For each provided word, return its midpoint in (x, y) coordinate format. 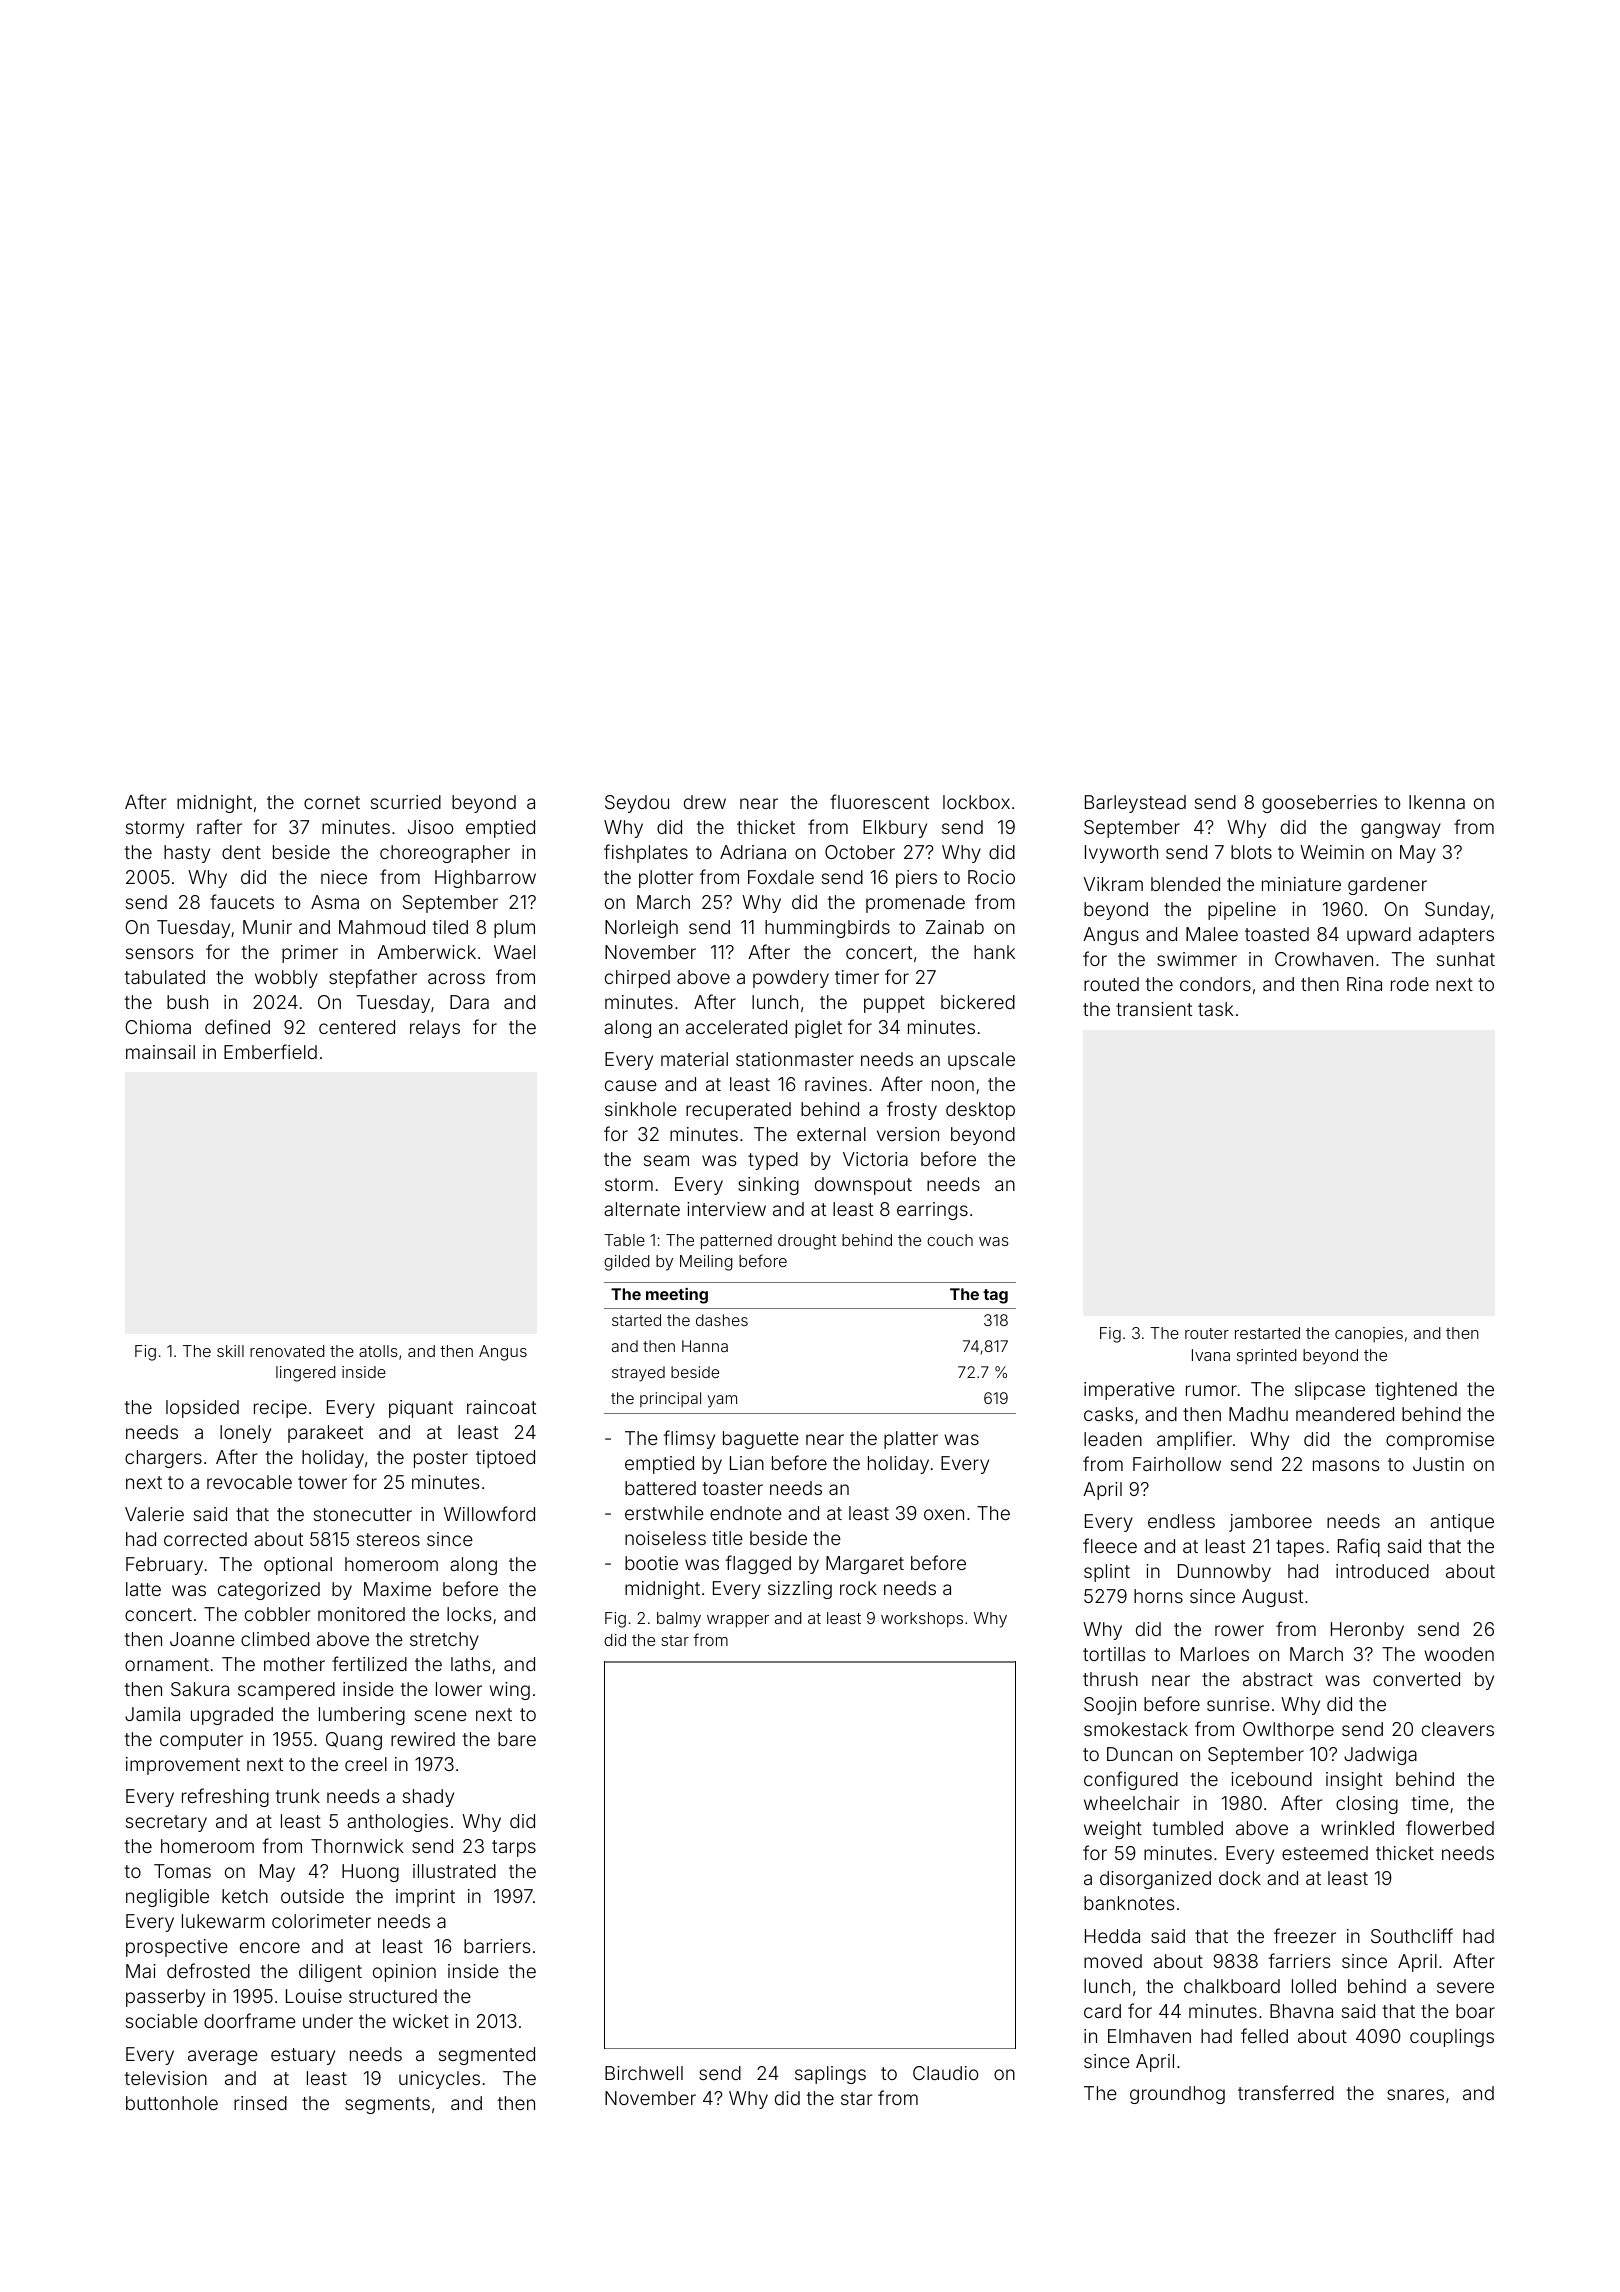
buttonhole (172, 2103)
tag (995, 1296)
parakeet (325, 1434)
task (1216, 1009)
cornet (332, 802)
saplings (830, 2075)
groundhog (1177, 2095)
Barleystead (1135, 804)
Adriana (753, 852)
